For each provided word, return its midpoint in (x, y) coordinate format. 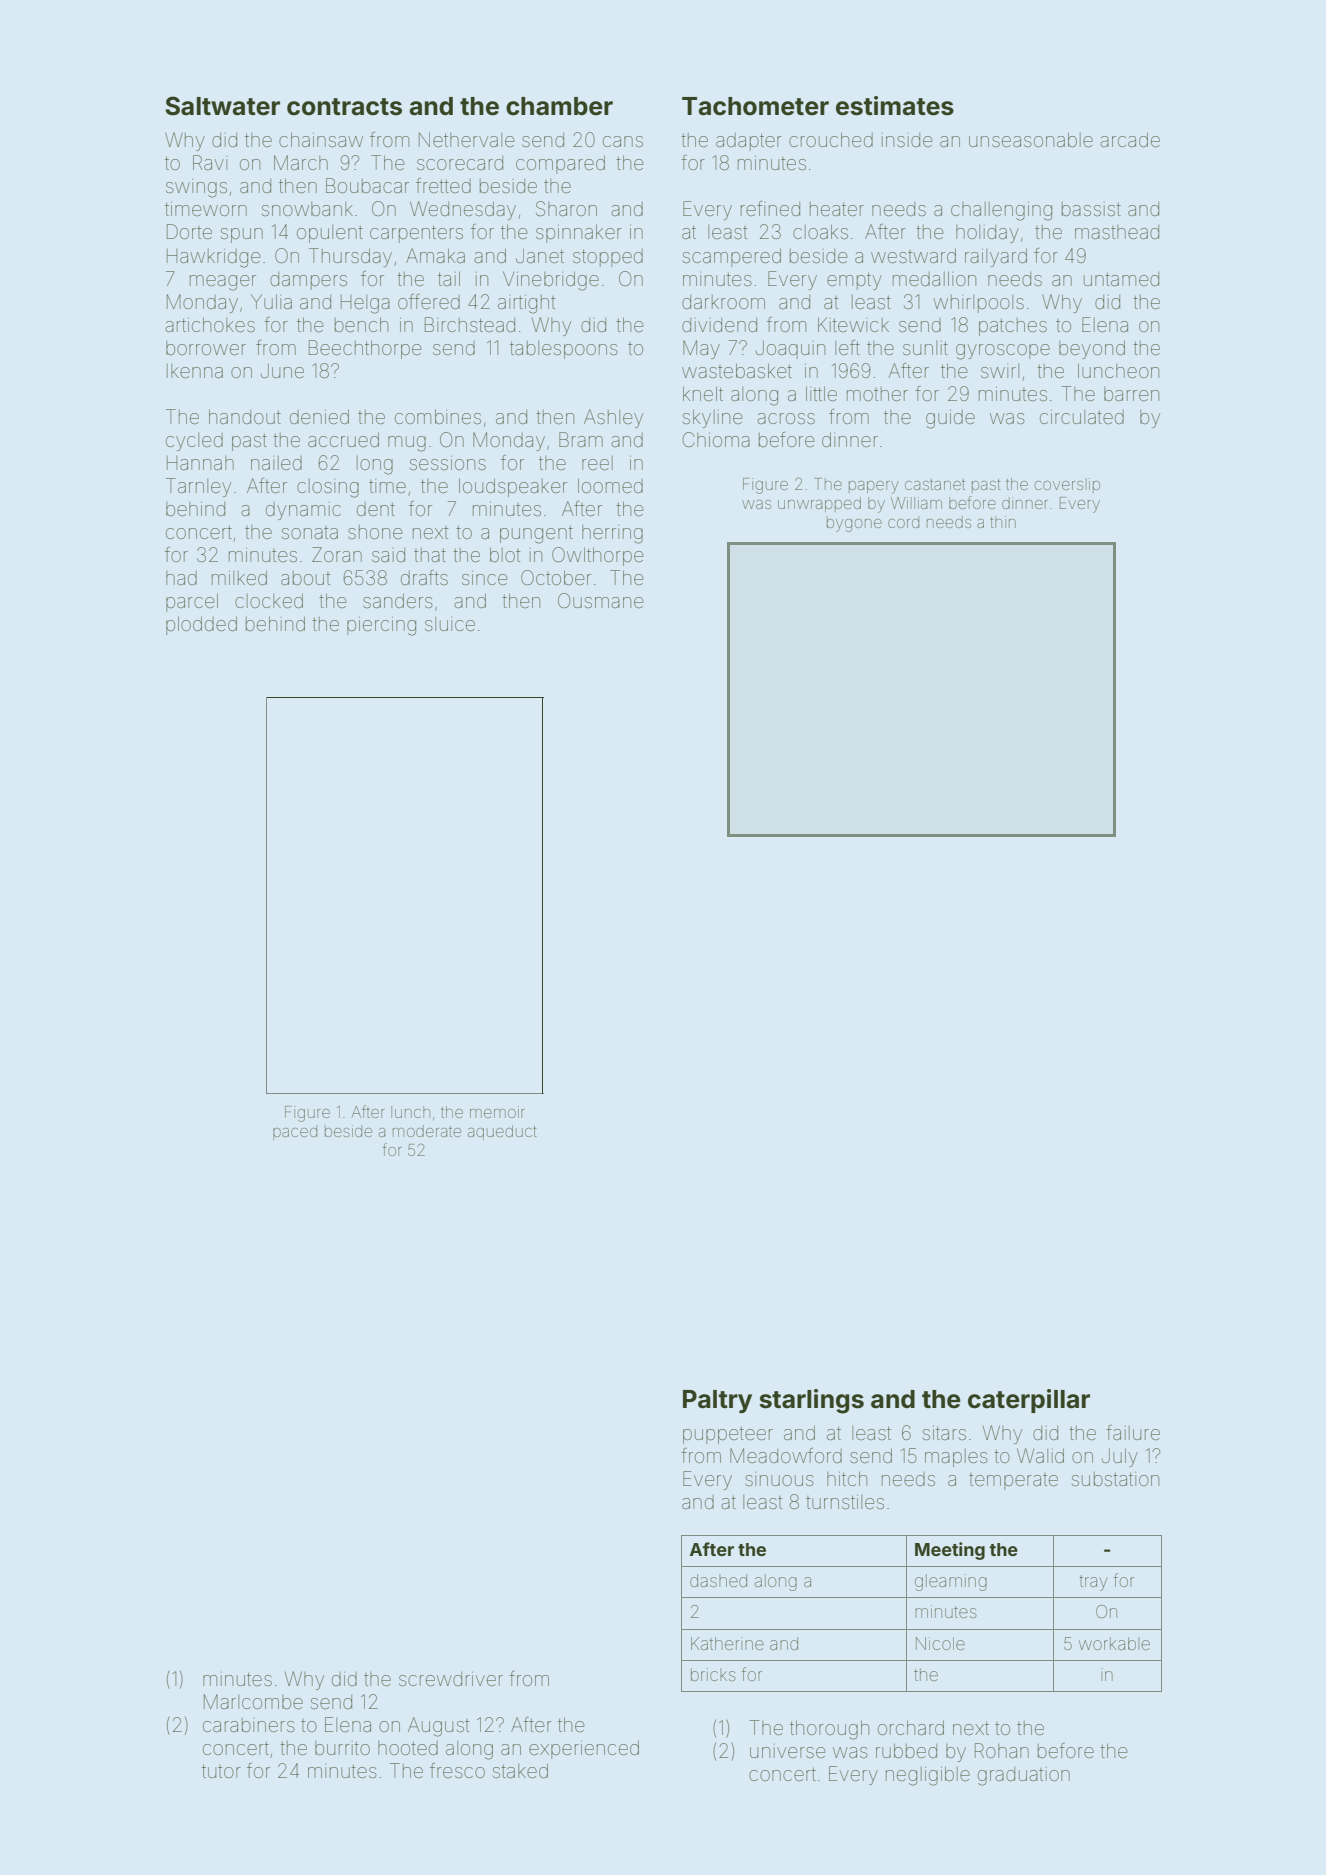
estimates (895, 106)
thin (1003, 522)
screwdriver (451, 1679)
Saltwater (222, 106)
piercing (381, 626)
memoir (497, 1112)
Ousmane (601, 600)
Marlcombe (253, 1701)
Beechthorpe (365, 349)
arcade (1130, 139)
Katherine (727, 1643)
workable (1114, 1643)
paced (295, 1132)
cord (903, 522)
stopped (608, 258)
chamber (559, 106)
